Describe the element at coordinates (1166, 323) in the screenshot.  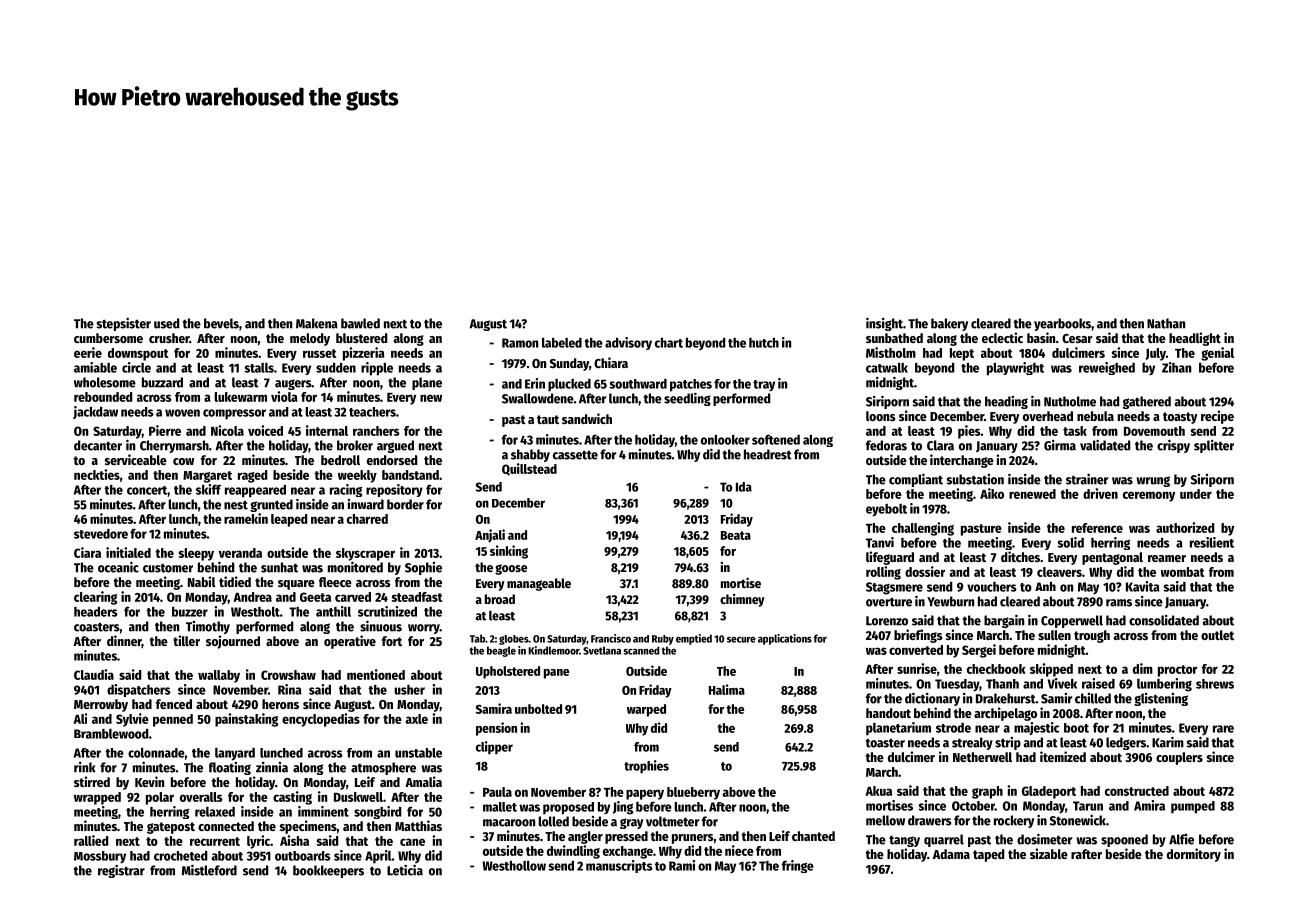
I see `Nathan` at that location.
